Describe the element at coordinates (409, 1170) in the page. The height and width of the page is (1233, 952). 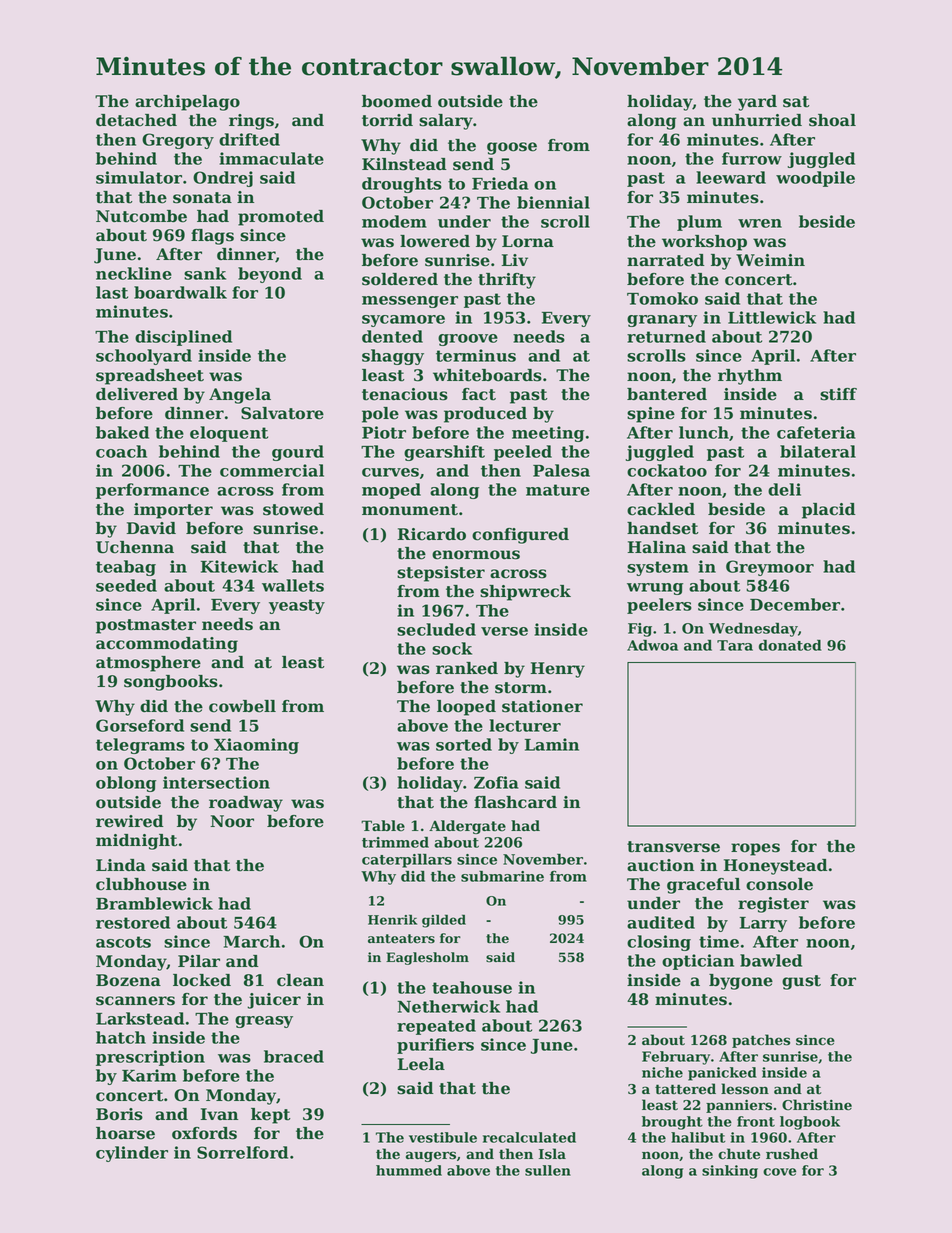
I see `hummed` at that location.
